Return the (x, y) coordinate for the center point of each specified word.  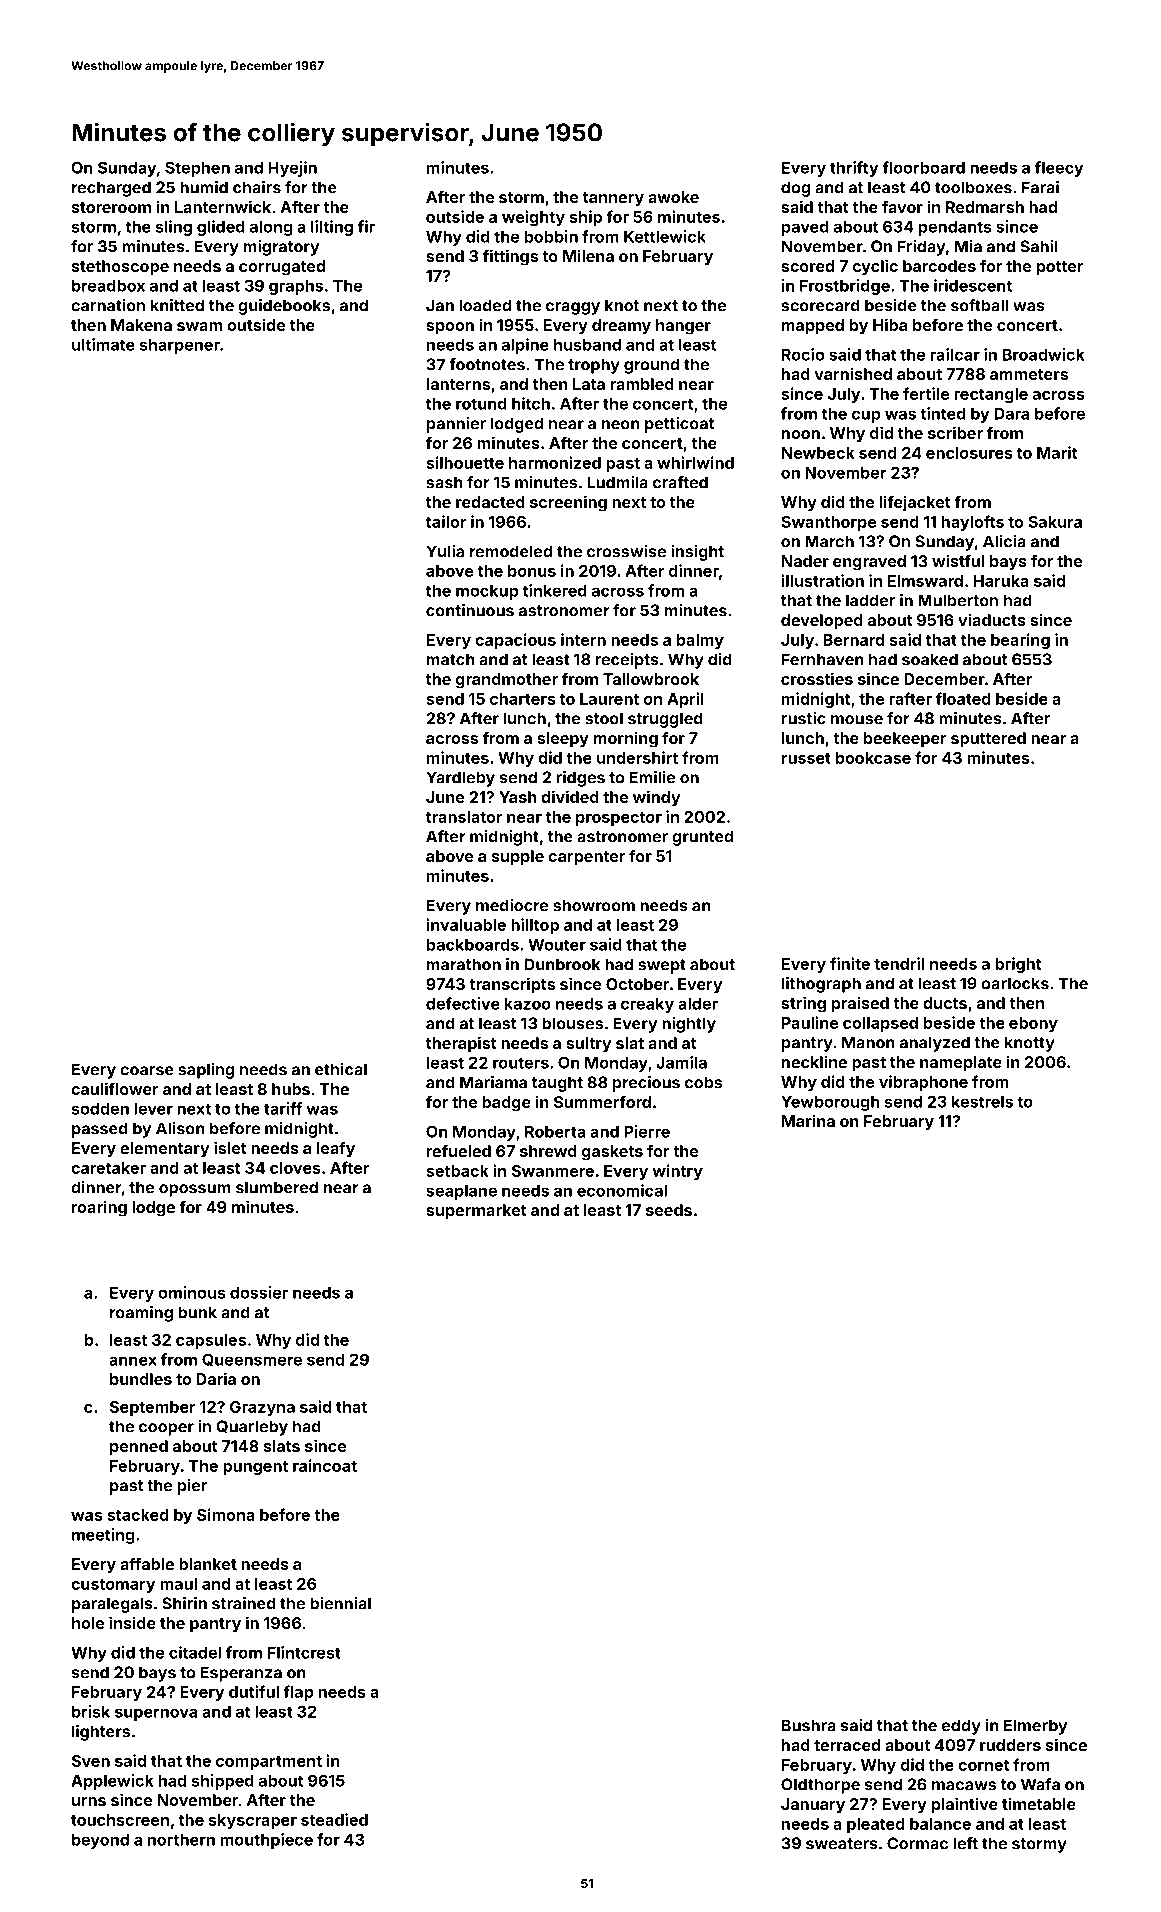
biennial (340, 1603)
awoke (673, 197)
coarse (147, 1071)
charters (523, 699)
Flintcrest (304, 1652)
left (965, 1843)
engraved (869, 563)
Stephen (197, 169)
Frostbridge (845, 287)
